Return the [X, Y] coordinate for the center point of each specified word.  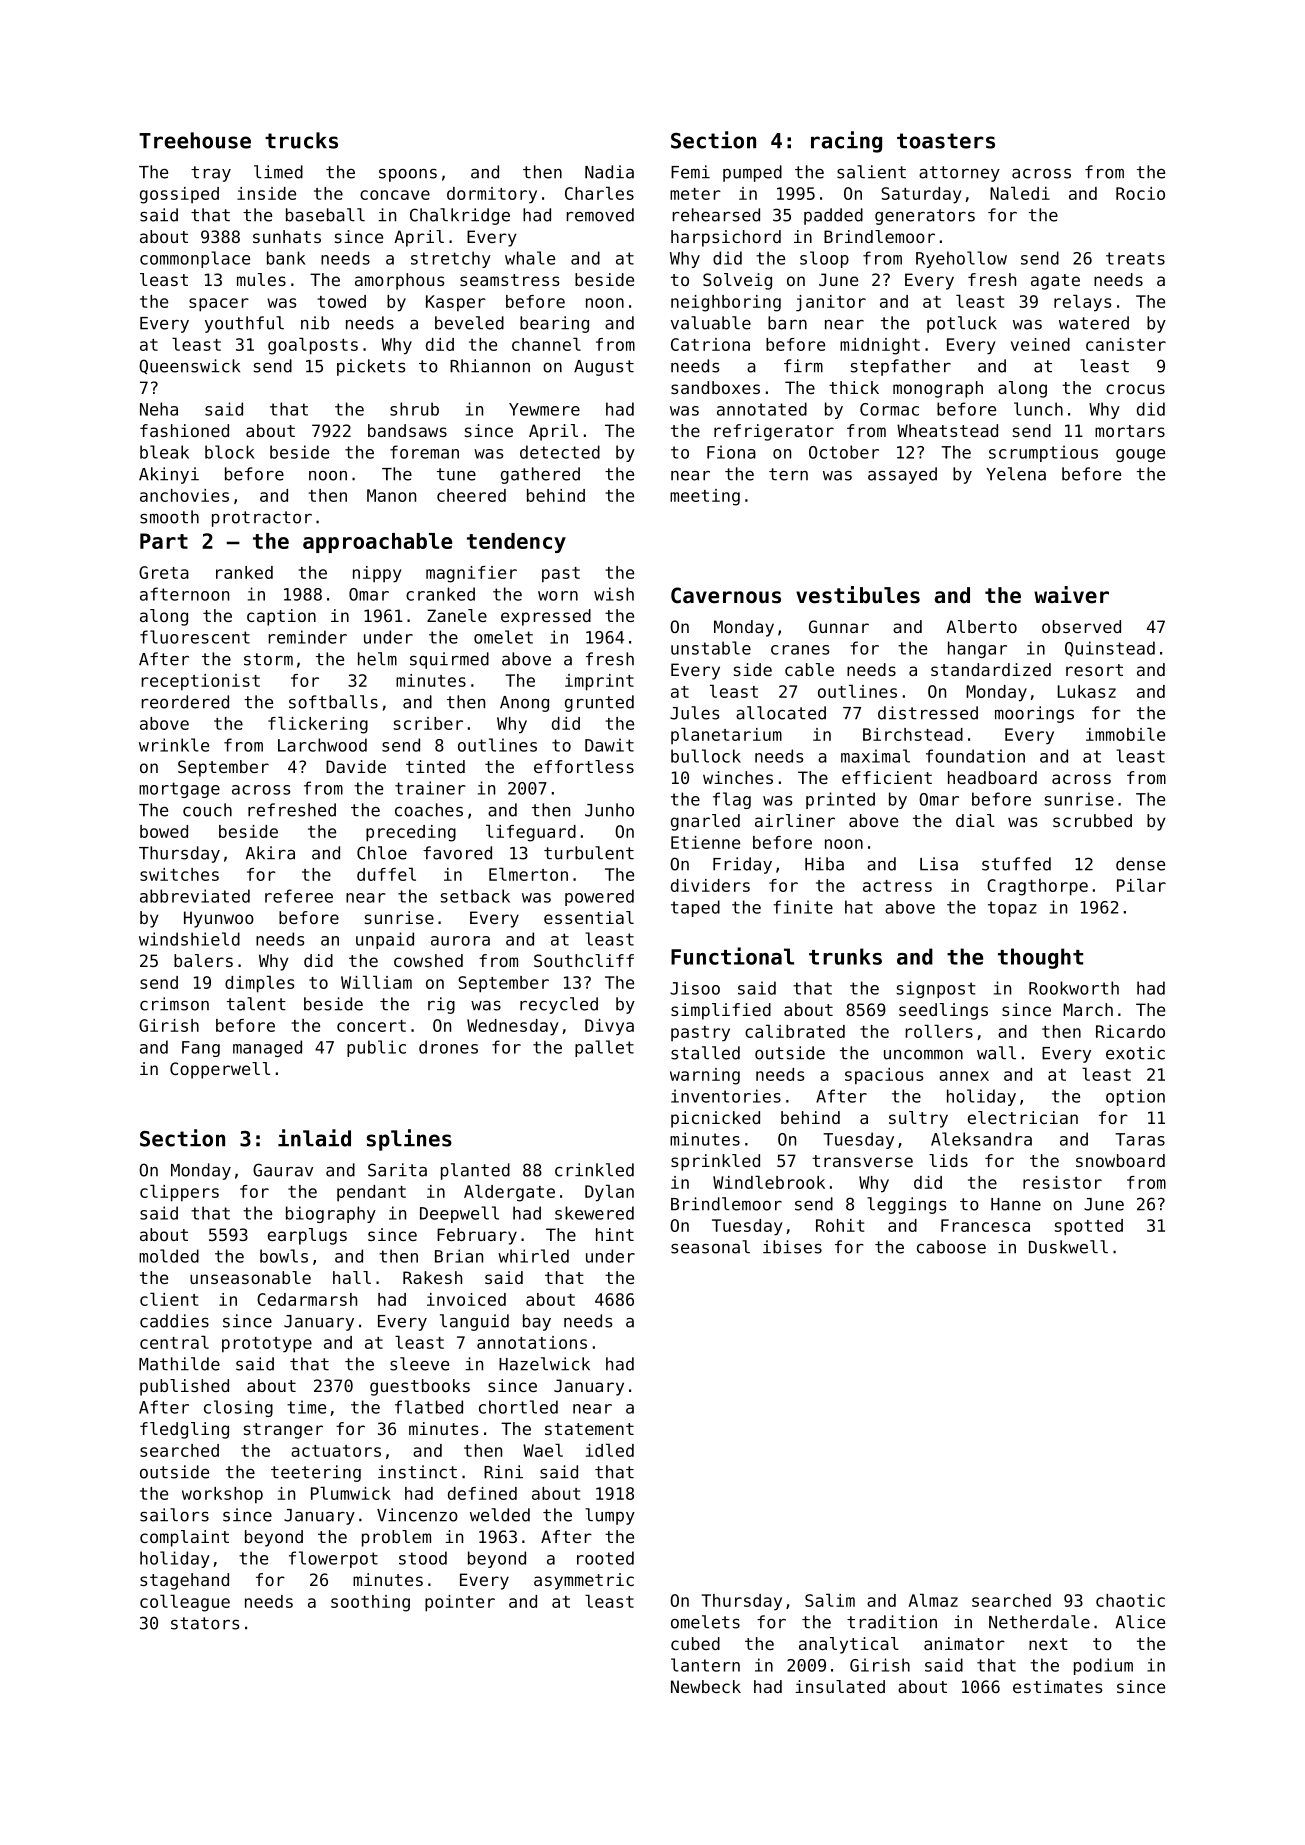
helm [377, 659]
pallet [604, 1048]
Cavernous [726, 595]
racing [846, 142]
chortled [518, 1407]
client [169, 1299]
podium [1103, 1666]
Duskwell [1068, 1247]
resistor [1062, 1182]
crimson [174, 1004]
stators [205, 1623]
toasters [946, 141]
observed [1081, 626]
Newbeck [706, 1686]
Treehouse [195, 140]
